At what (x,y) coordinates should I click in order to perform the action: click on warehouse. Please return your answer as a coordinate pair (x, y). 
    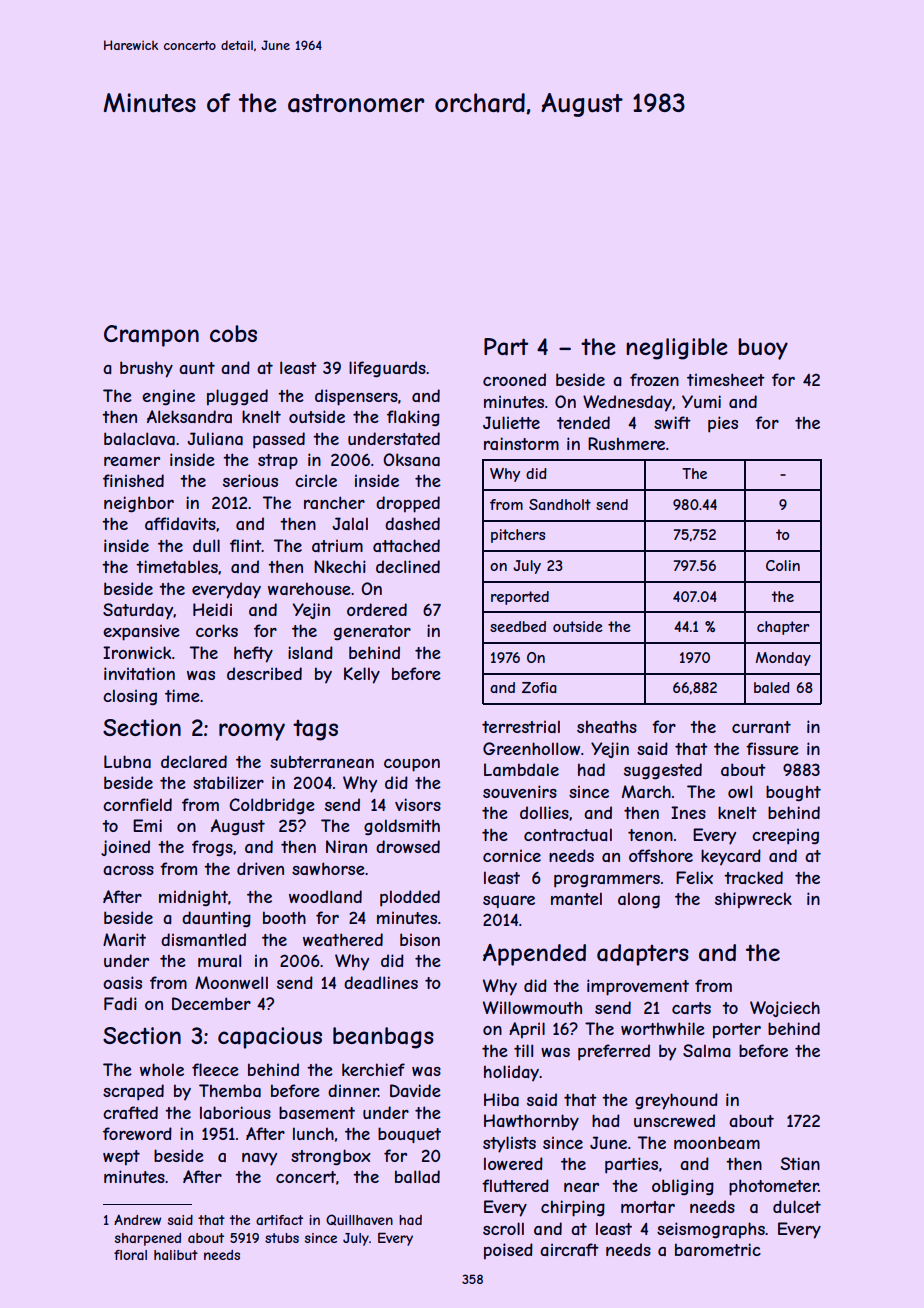
    Looking at the image, I should click on (309, 588).
